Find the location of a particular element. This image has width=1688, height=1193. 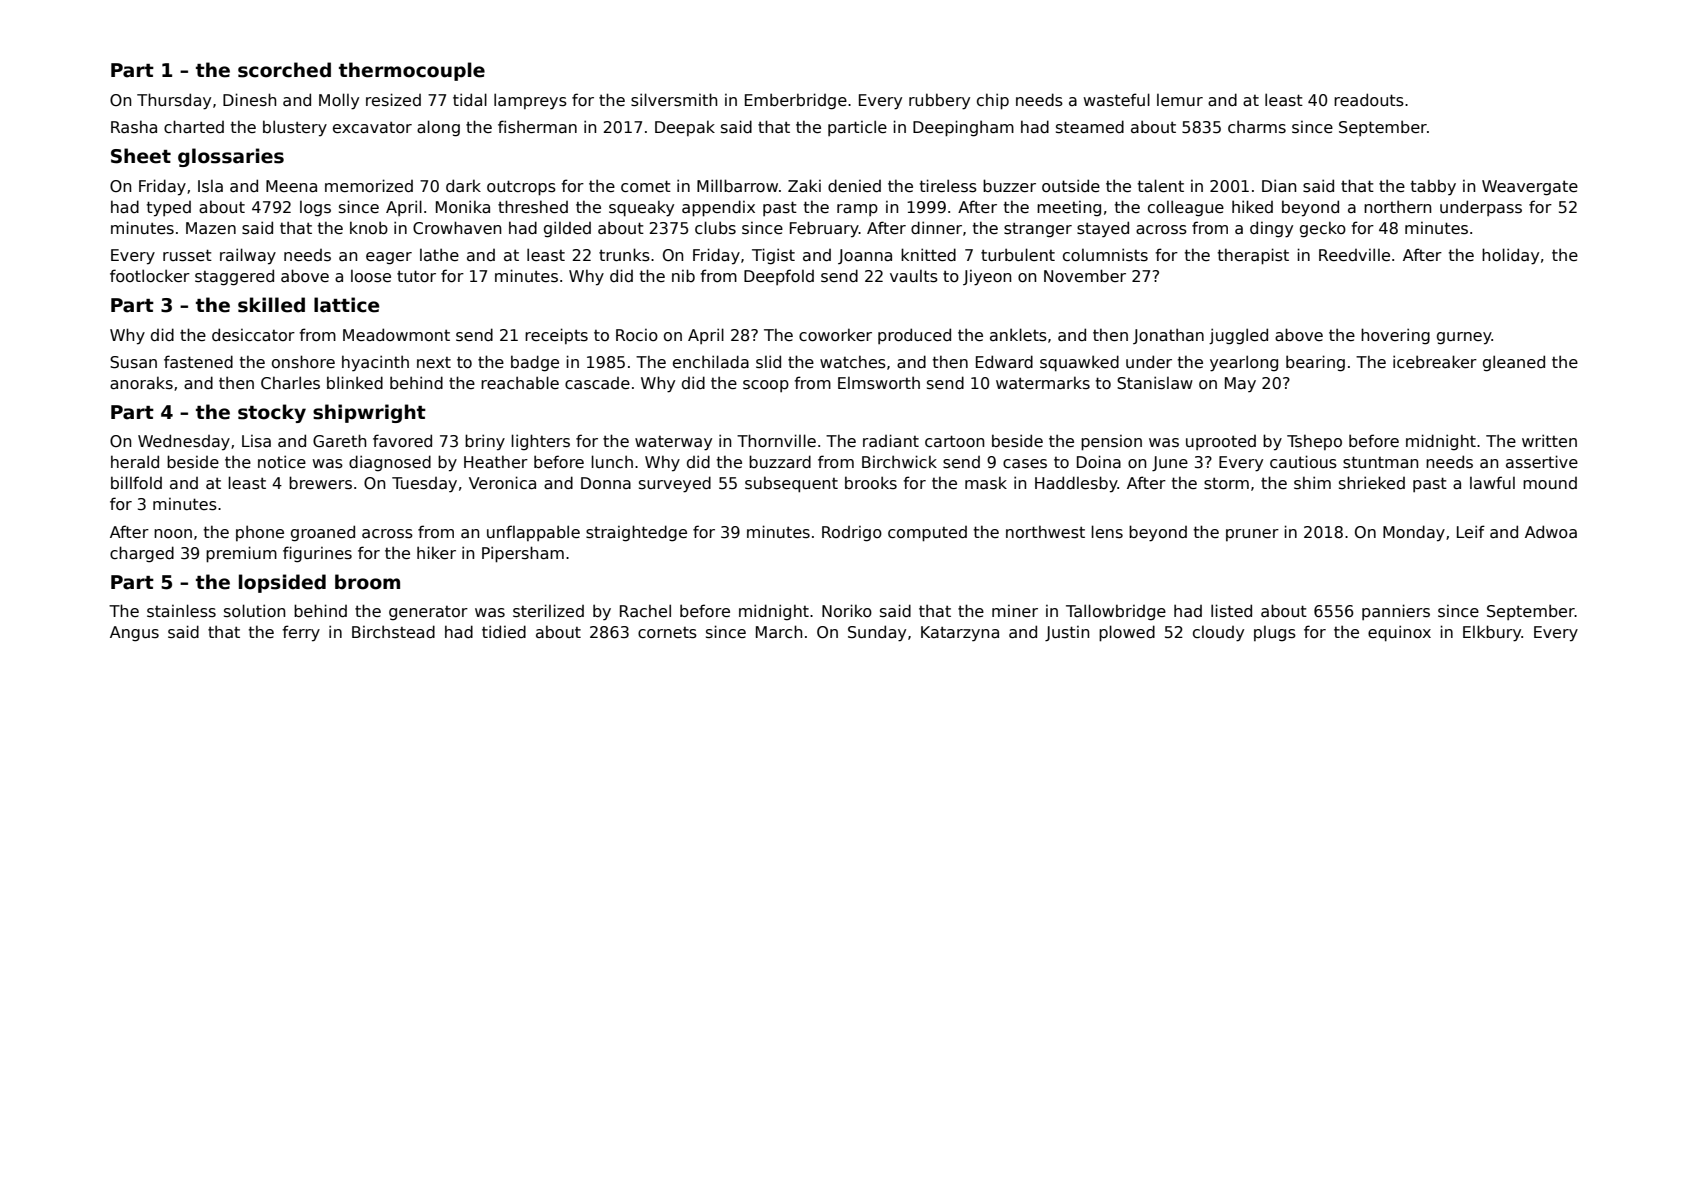

typed is located at coordinates (169, 209).
